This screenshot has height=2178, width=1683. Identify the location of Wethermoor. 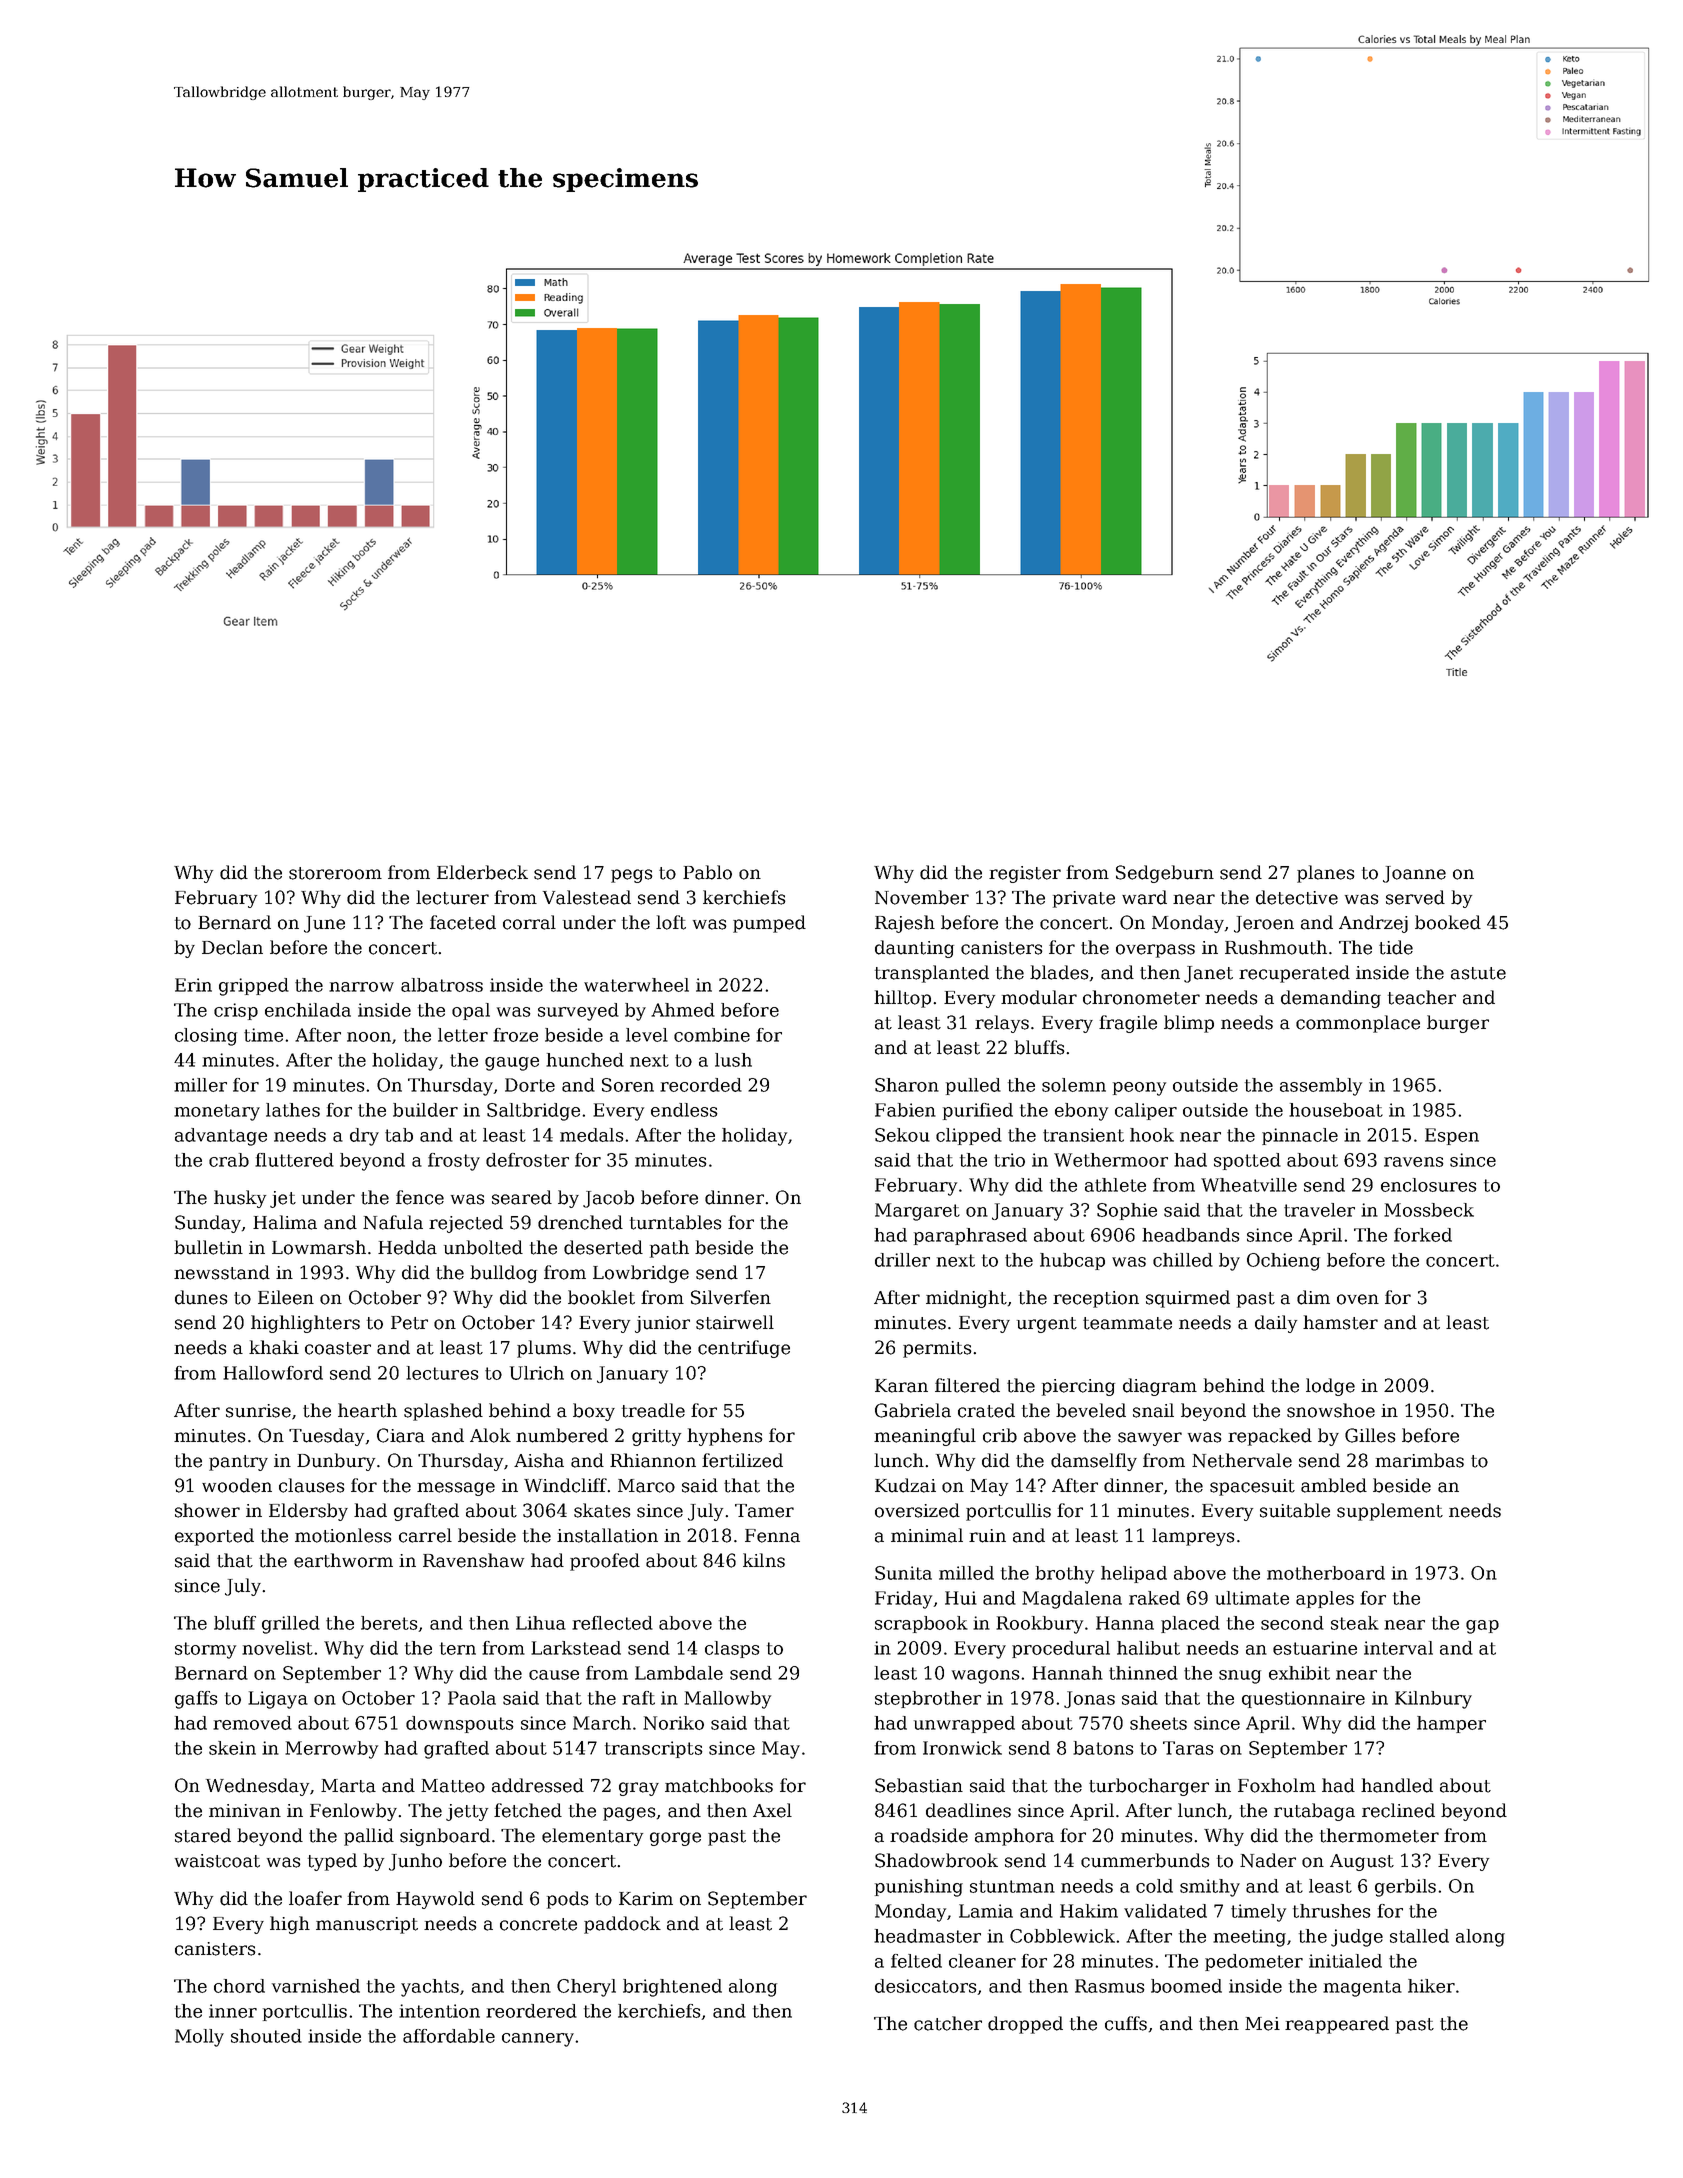
(1111, 1160).
